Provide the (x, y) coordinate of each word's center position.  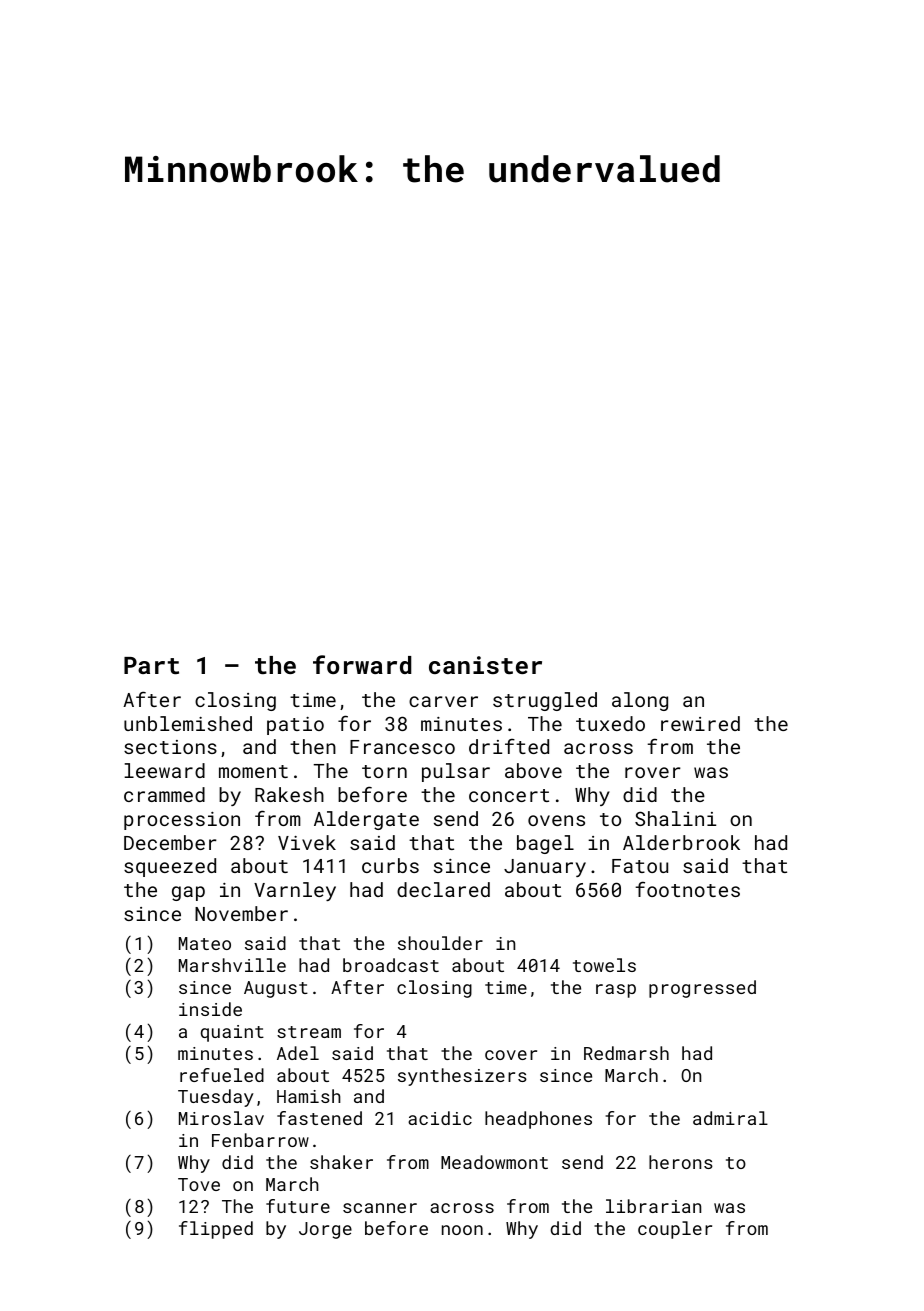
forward (362, 664)
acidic (440, 1118)
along (640, 701)
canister (485, 665)
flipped (216, 1230)
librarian (653, 1206)
